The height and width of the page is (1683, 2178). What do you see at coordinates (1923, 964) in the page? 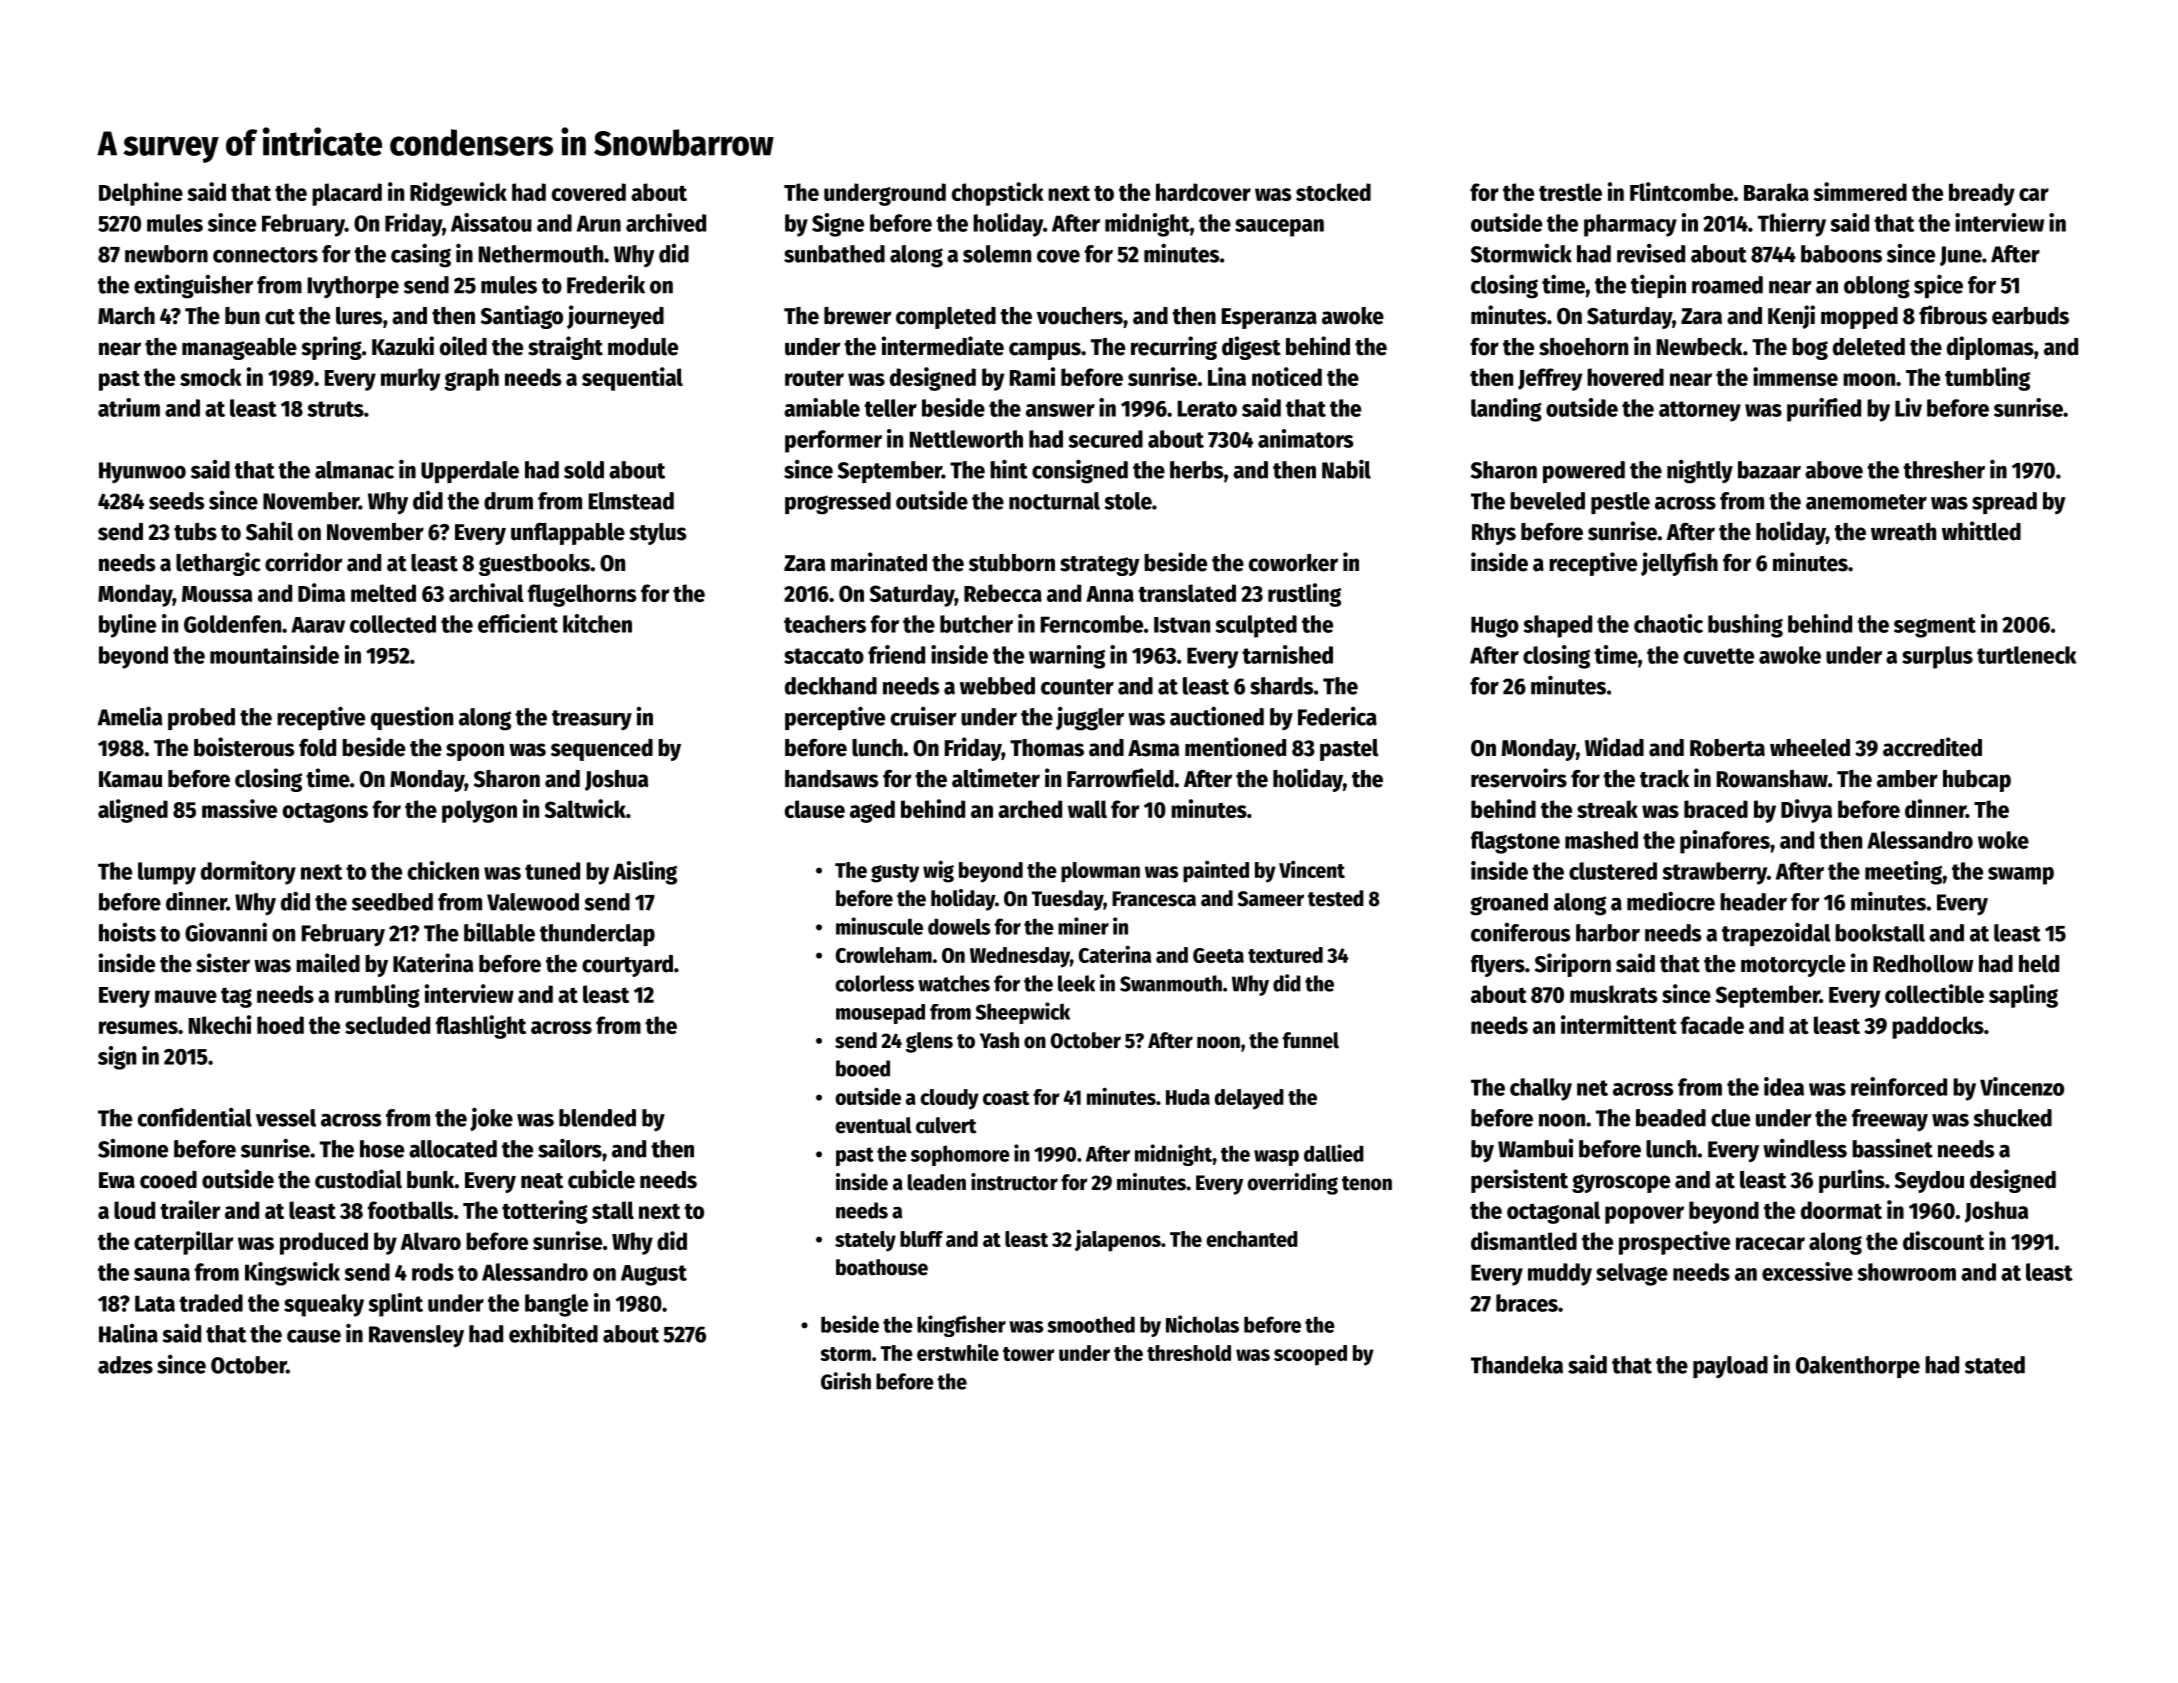
I see `Redhollow` at bounding box center [1923, 964].
